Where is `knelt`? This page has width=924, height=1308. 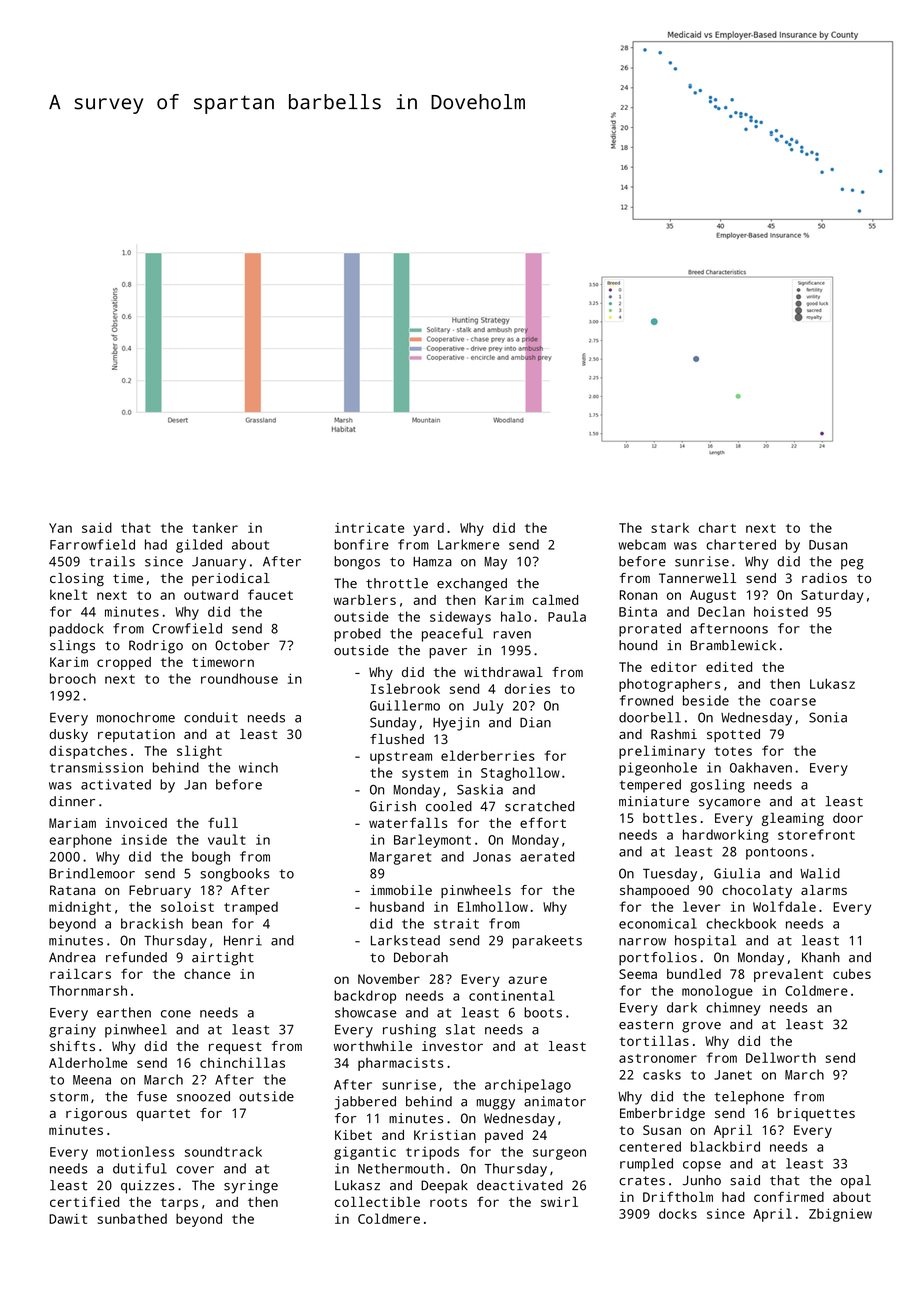
knelt is located at coordinates (68, 594).
